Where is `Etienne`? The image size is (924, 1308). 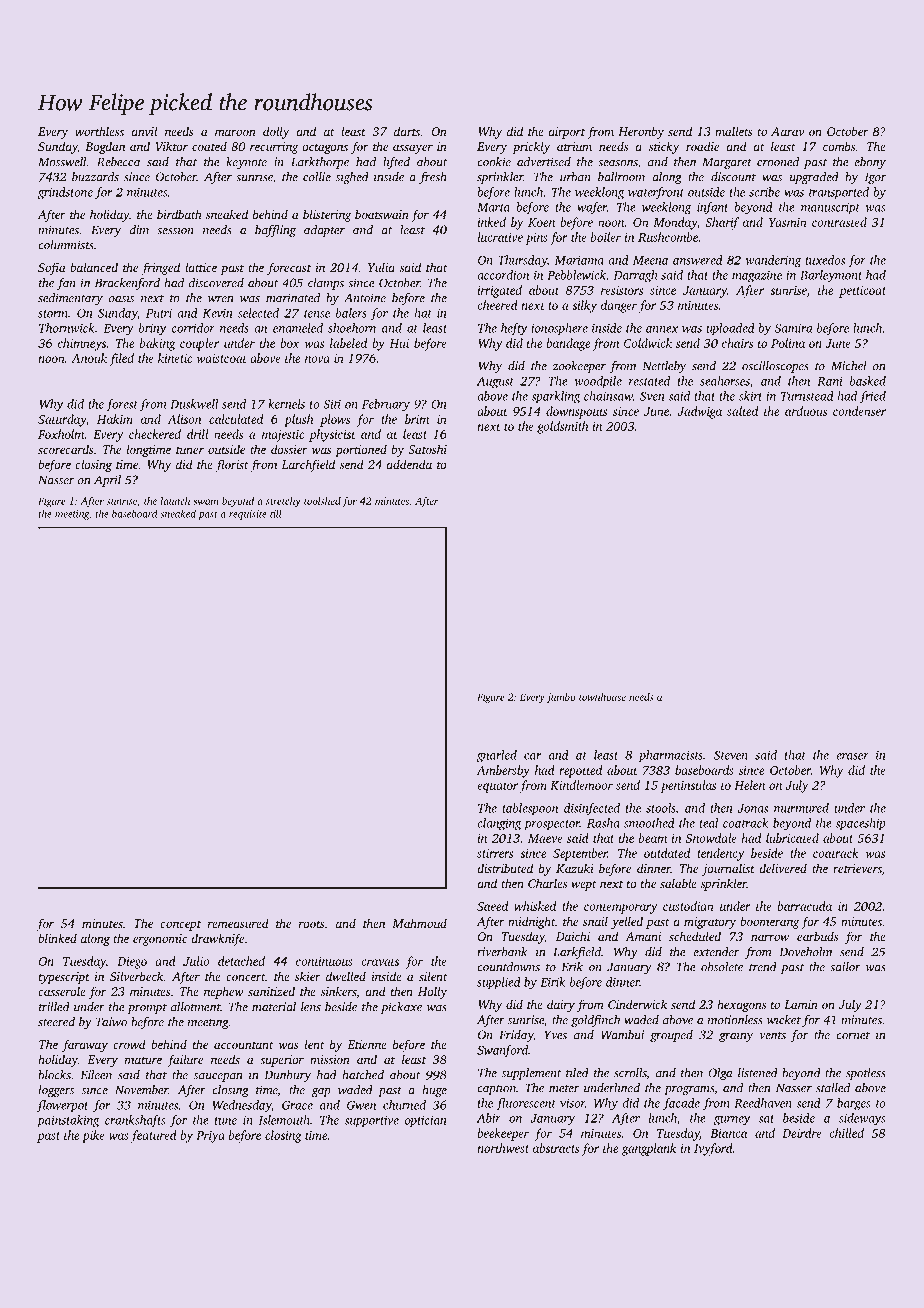 Etienne is located at coordinates (367, 1044).
